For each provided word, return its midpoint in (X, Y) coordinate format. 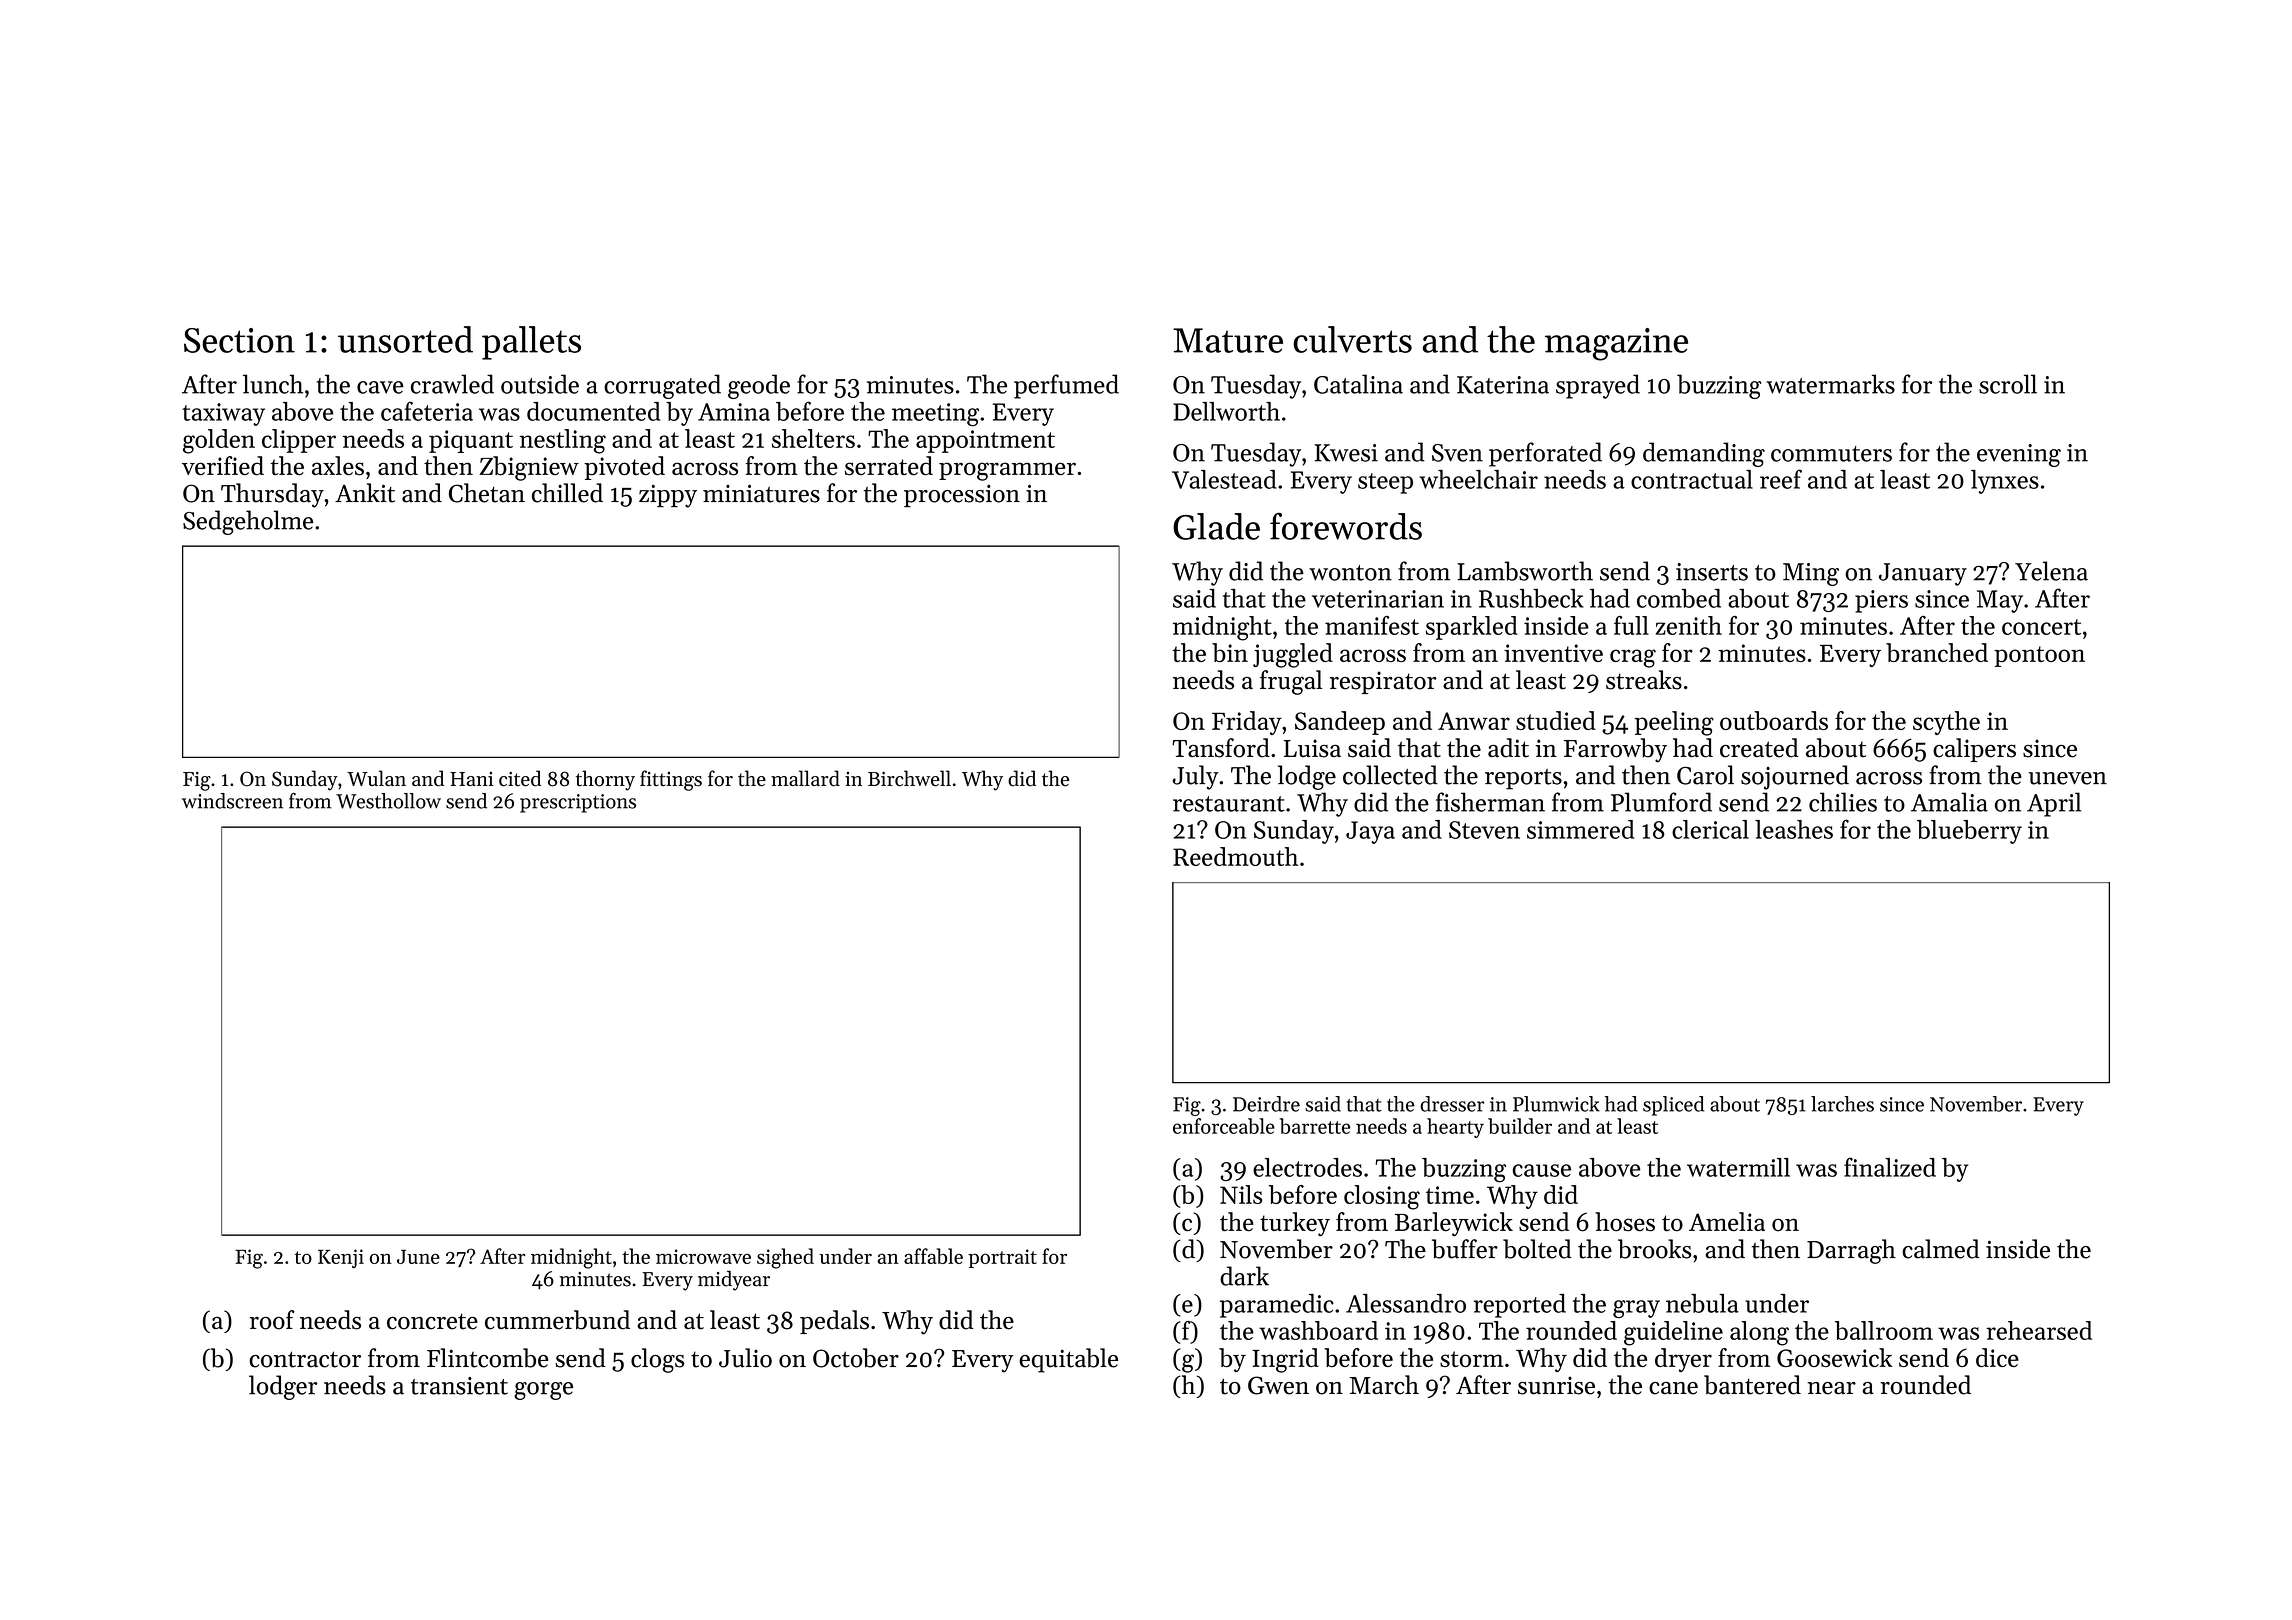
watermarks (1830, 384)
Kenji (341, 1258)
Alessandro (1406, 1303)
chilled (567, 493)
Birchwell (909, 778)
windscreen (232, 801)
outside (540, 384)
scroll (2008, 384)
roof (272, 1320)
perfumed (1066, 386)
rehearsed (2039, 1330)
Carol (1705, 775)
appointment (985, 441)
